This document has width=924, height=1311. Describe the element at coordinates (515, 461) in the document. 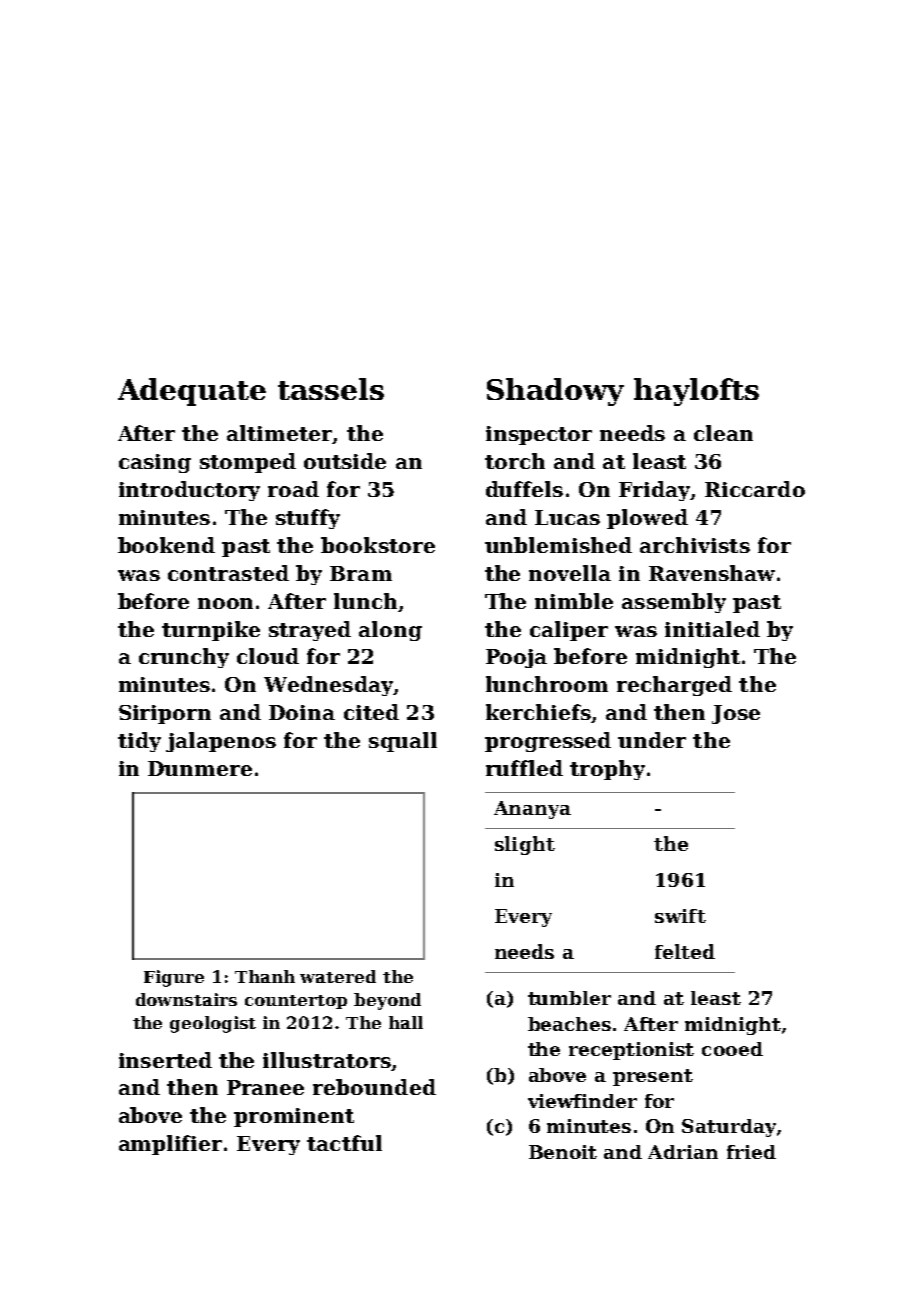

I see `torch` at that location.
